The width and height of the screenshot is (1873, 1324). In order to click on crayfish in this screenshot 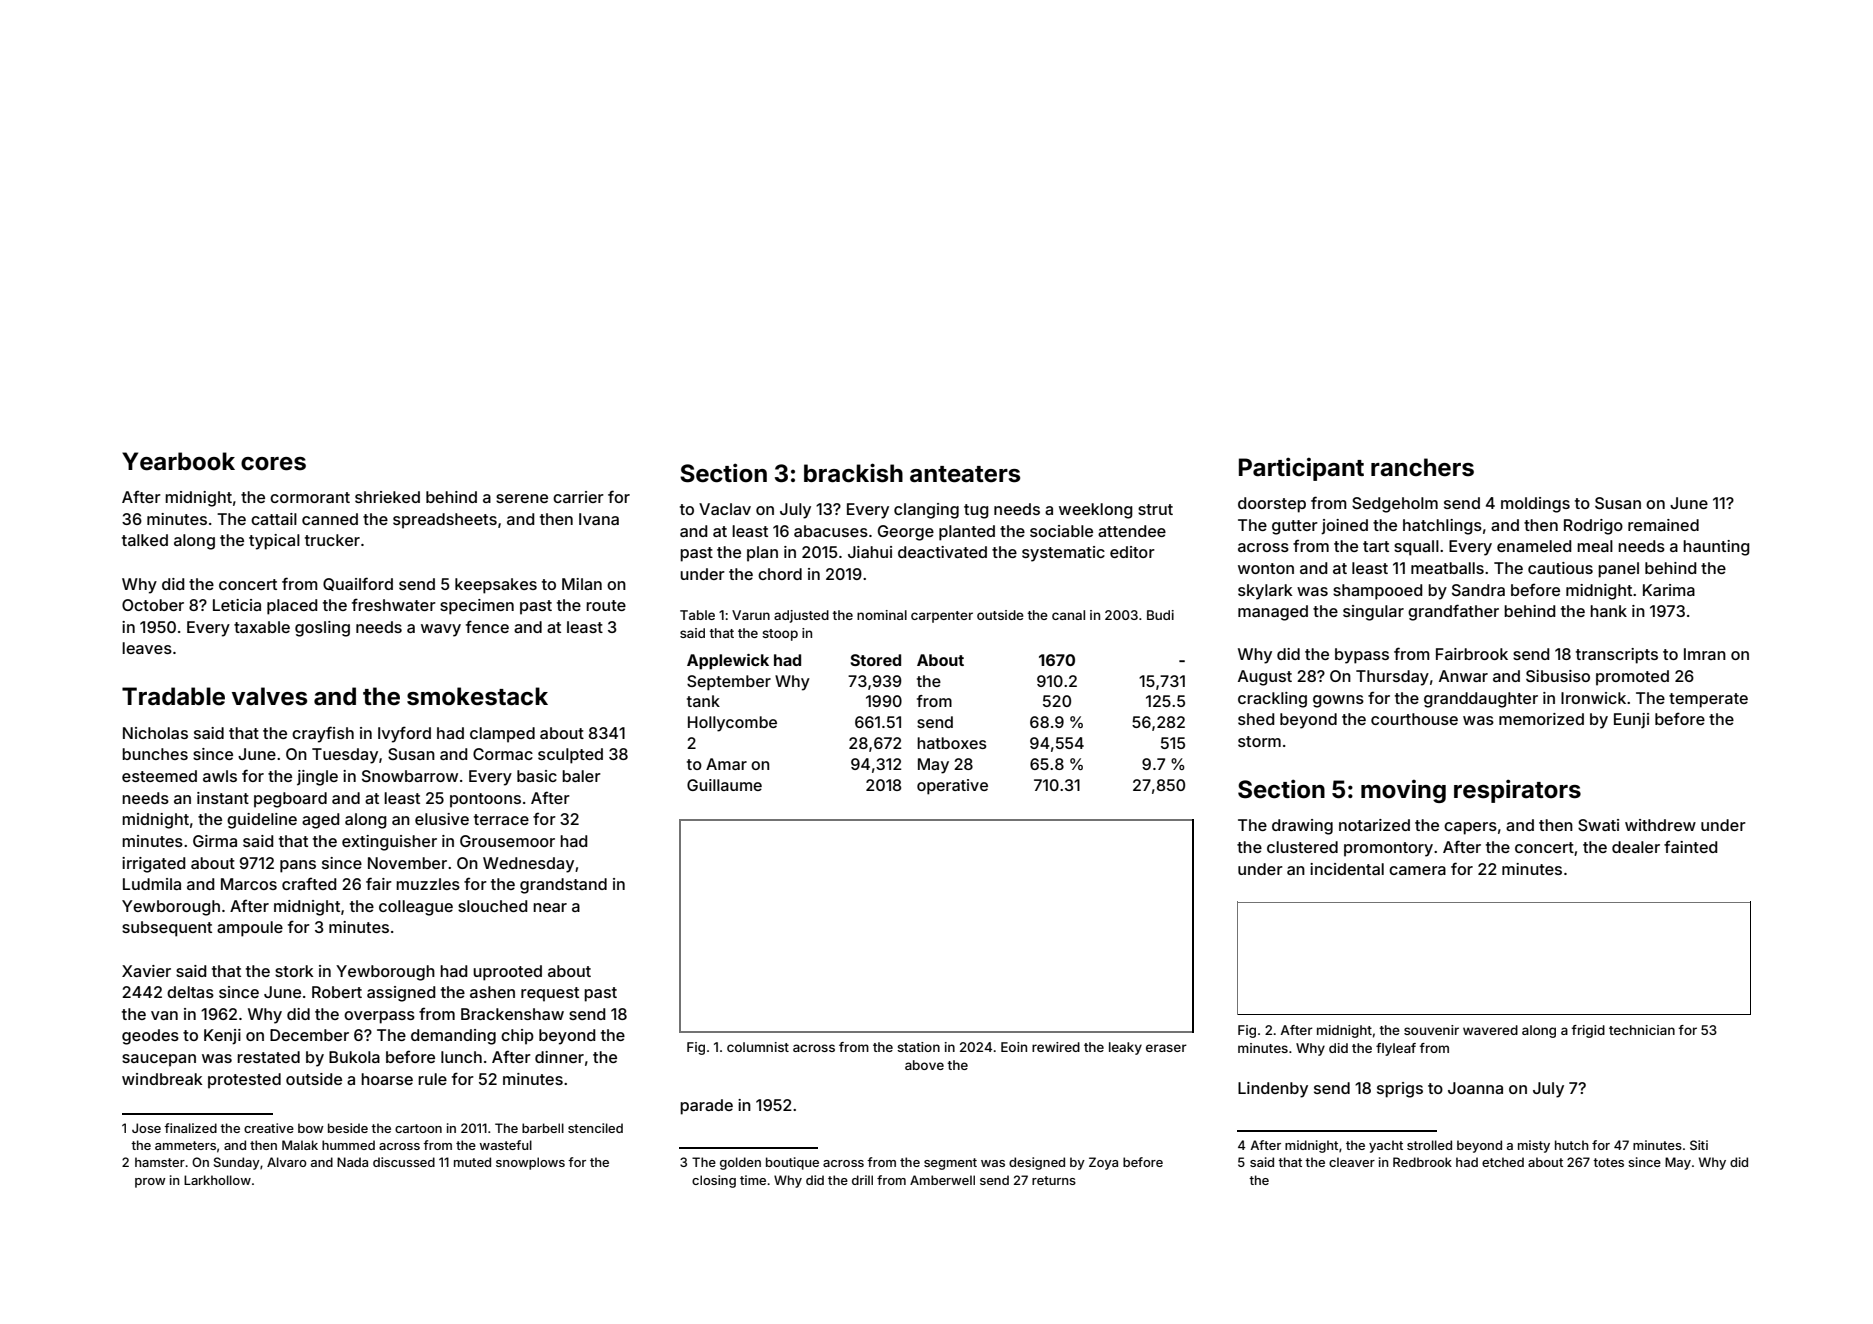, I will do `click(323, 734)`.
